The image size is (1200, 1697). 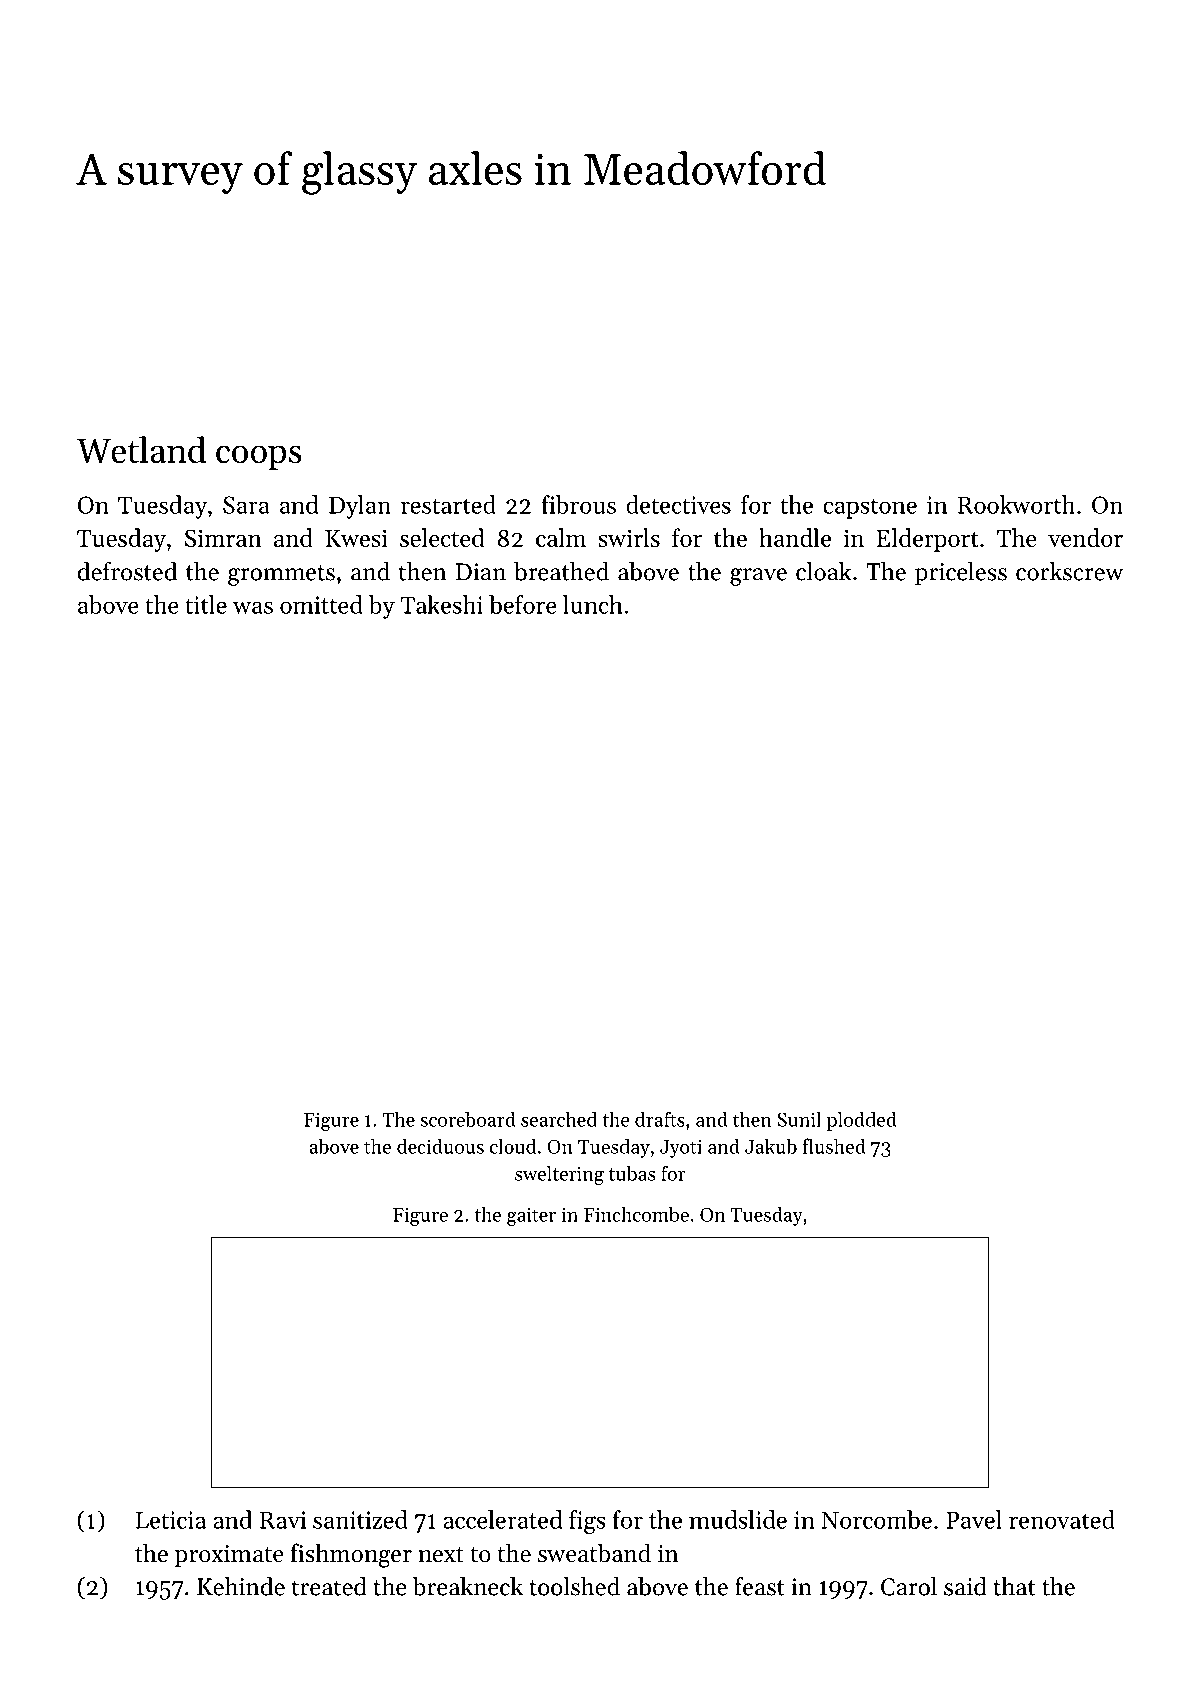 What do you see at coordinates (559, 1119) in the screenshot?
I see `searched` at bounding box center [559, 1119].
